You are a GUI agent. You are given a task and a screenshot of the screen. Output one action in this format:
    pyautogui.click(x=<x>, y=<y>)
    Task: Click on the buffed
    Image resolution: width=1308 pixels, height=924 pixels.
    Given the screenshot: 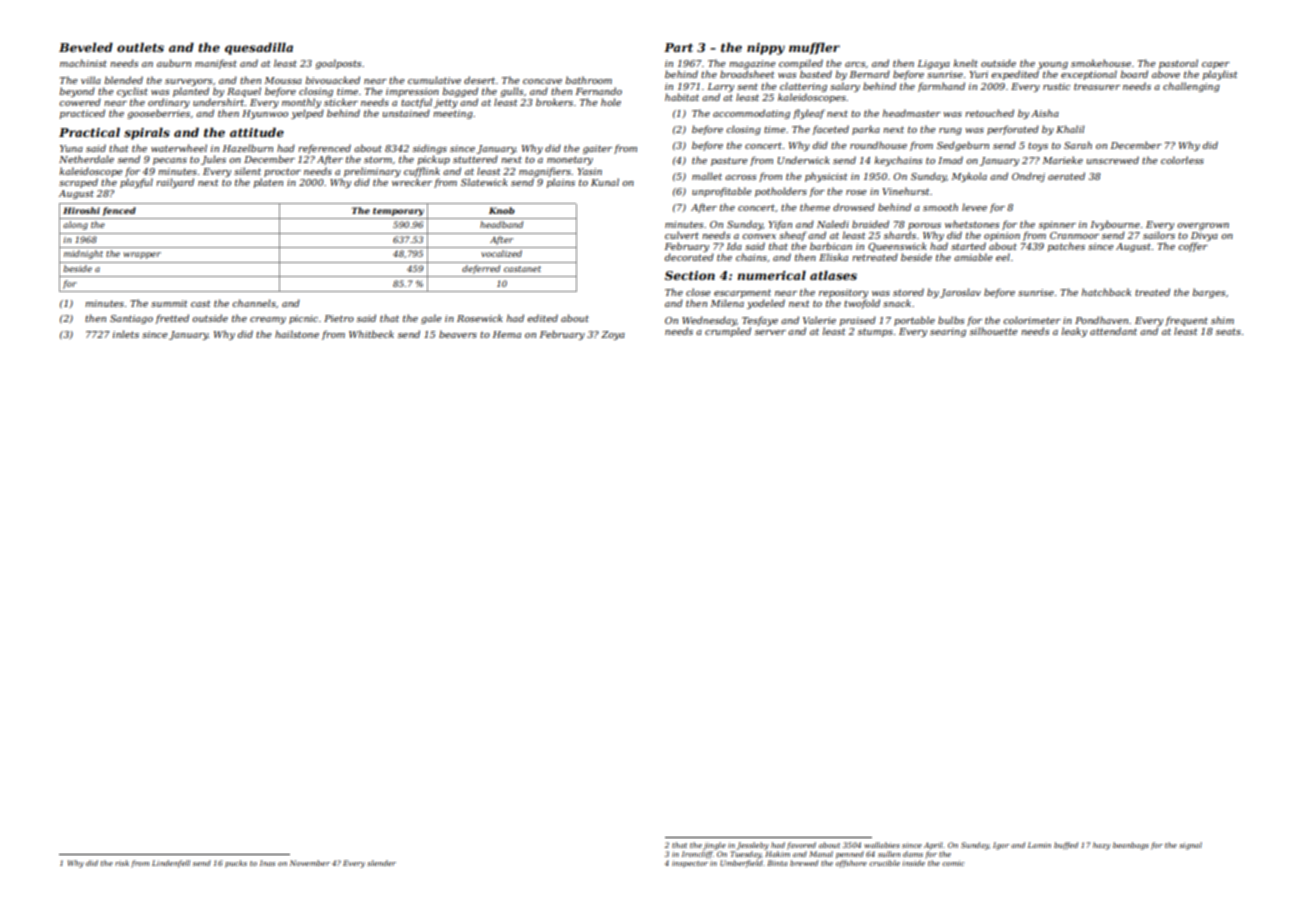 What is the action you would take?
    pyautogui.click(x=1066, y=846)
